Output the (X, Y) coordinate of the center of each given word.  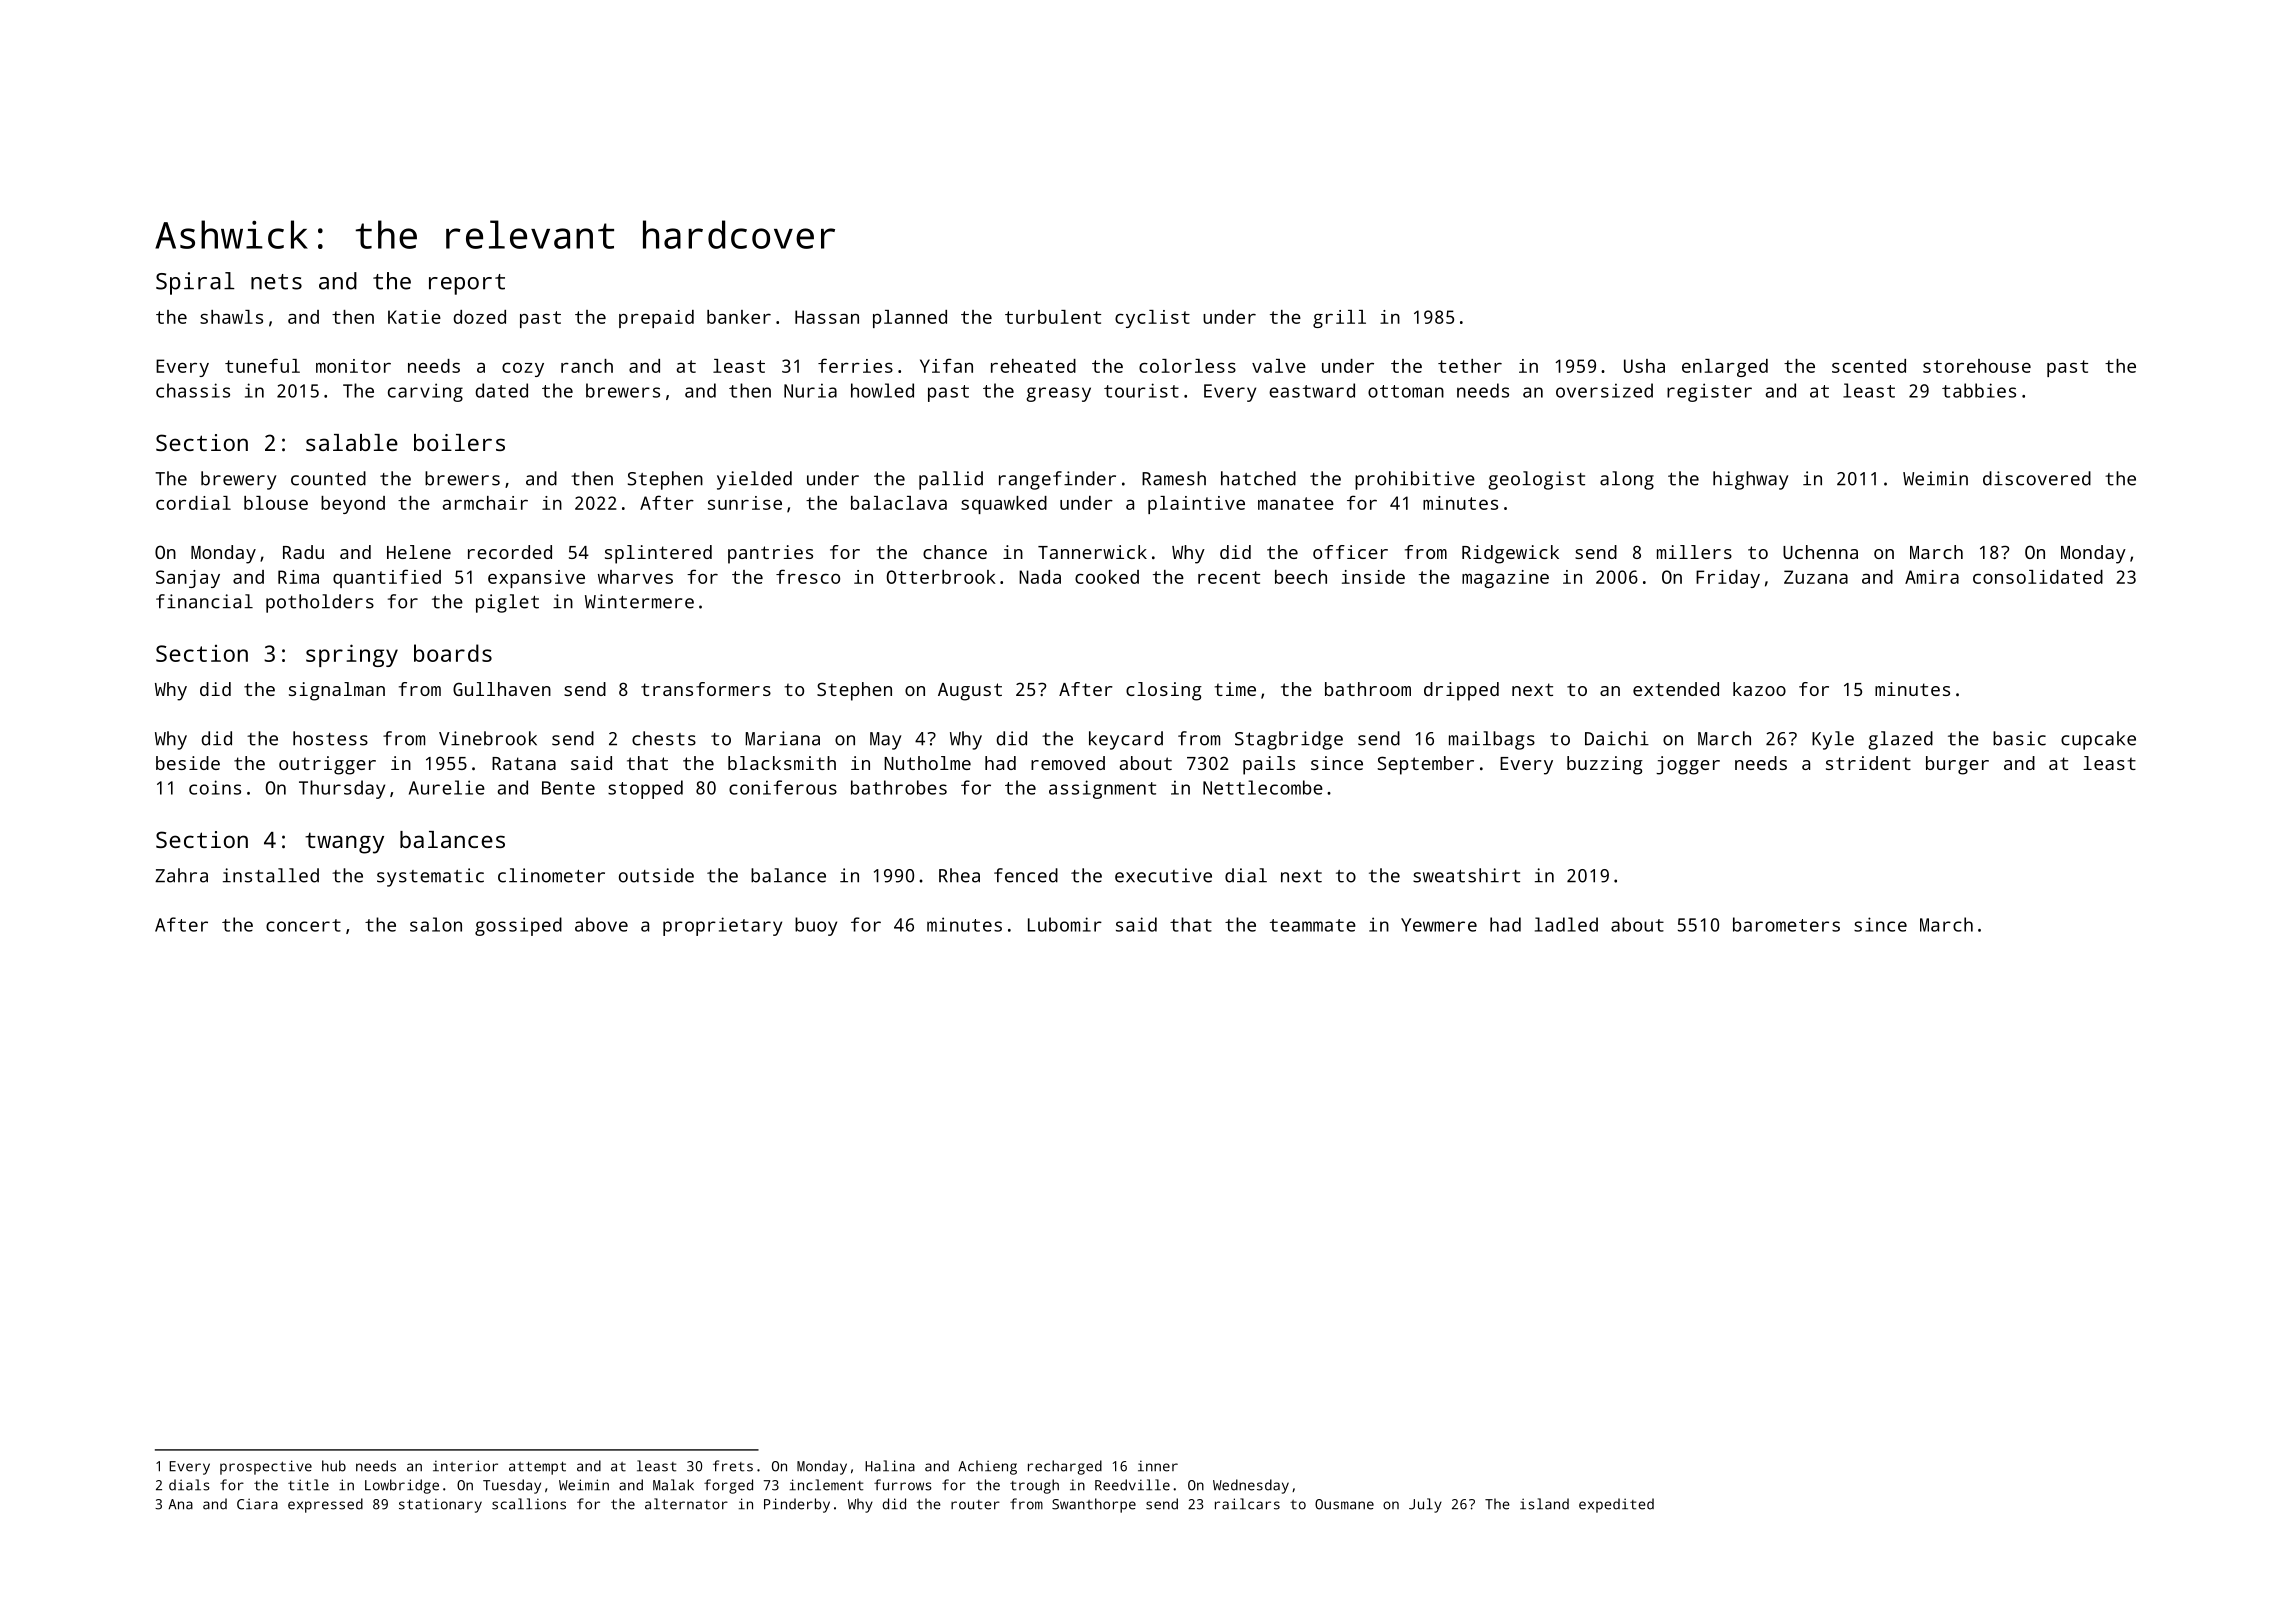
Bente (568, 788)
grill (1339, 319)
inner (1158, 1466)
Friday (1728, 579)
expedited (1616, 1505)
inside (1373, 577)
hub (334, 1466)
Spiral (195, 283)
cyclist (1152, 319)
